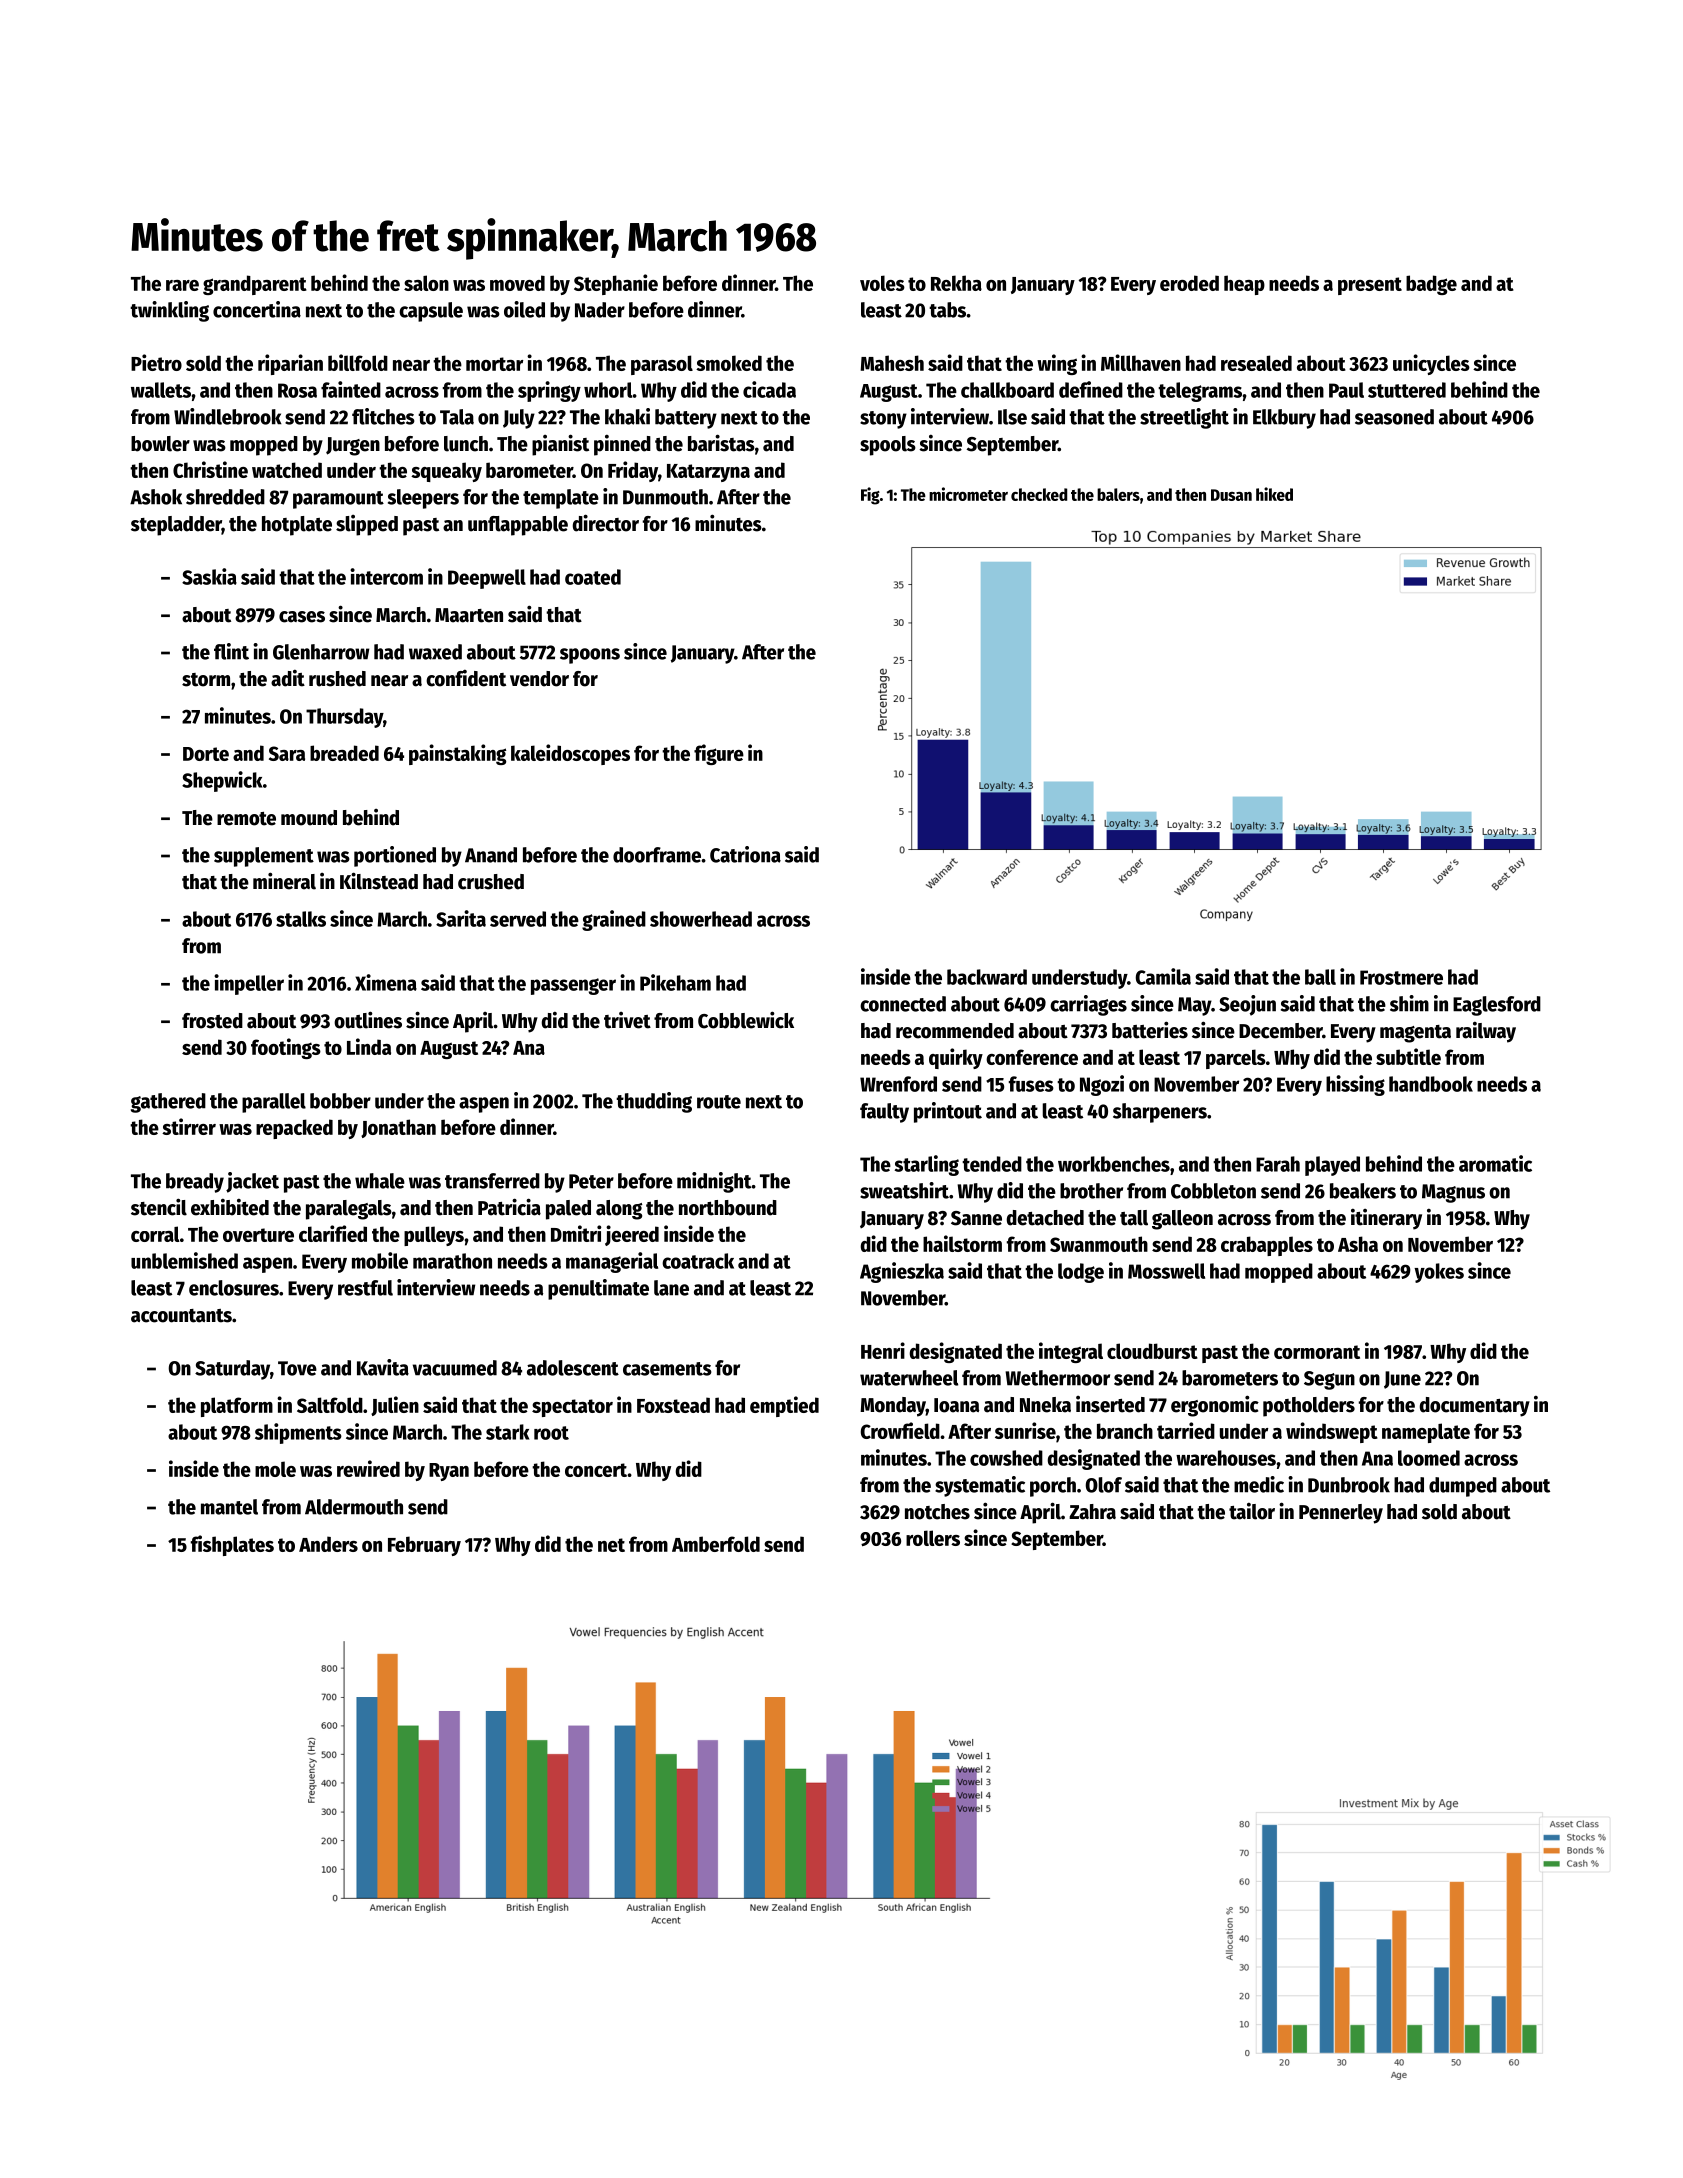  What do you see at coordinates (466, 678) in the screenshot?
I see `confident` at bounding box center [466, 678].
